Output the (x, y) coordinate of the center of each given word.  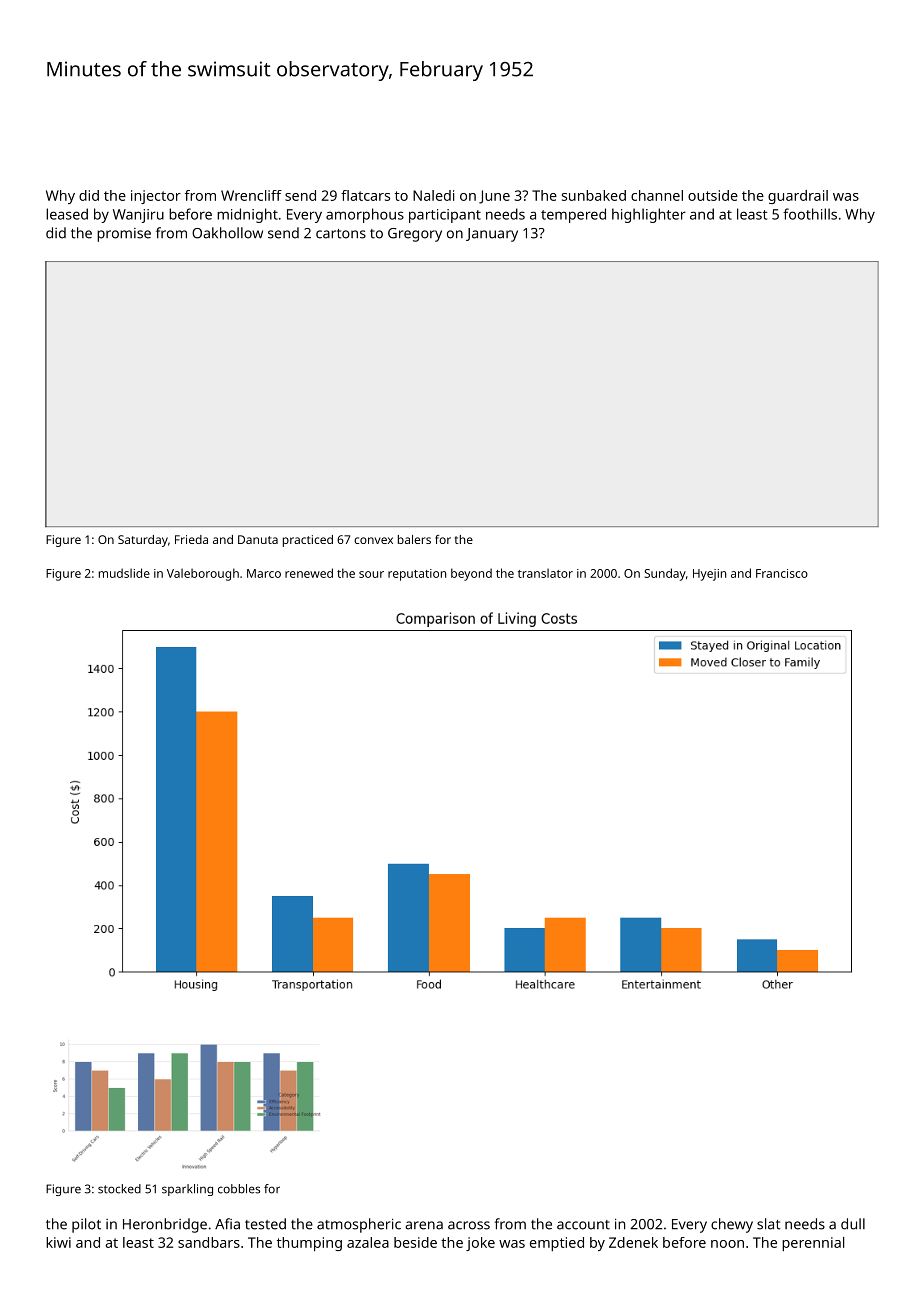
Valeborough (203, 574)
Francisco (782, 573)
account (583, 1225)
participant (445, 216)
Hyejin (709, 575)
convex (373, 540)
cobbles (239, 1189)
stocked (119, 1189)
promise (124, 235)
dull (853, 1224)
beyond (471, 574)
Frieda (191, 539)
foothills (810, 214)
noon (727, 1244)
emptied (557, 1244)
